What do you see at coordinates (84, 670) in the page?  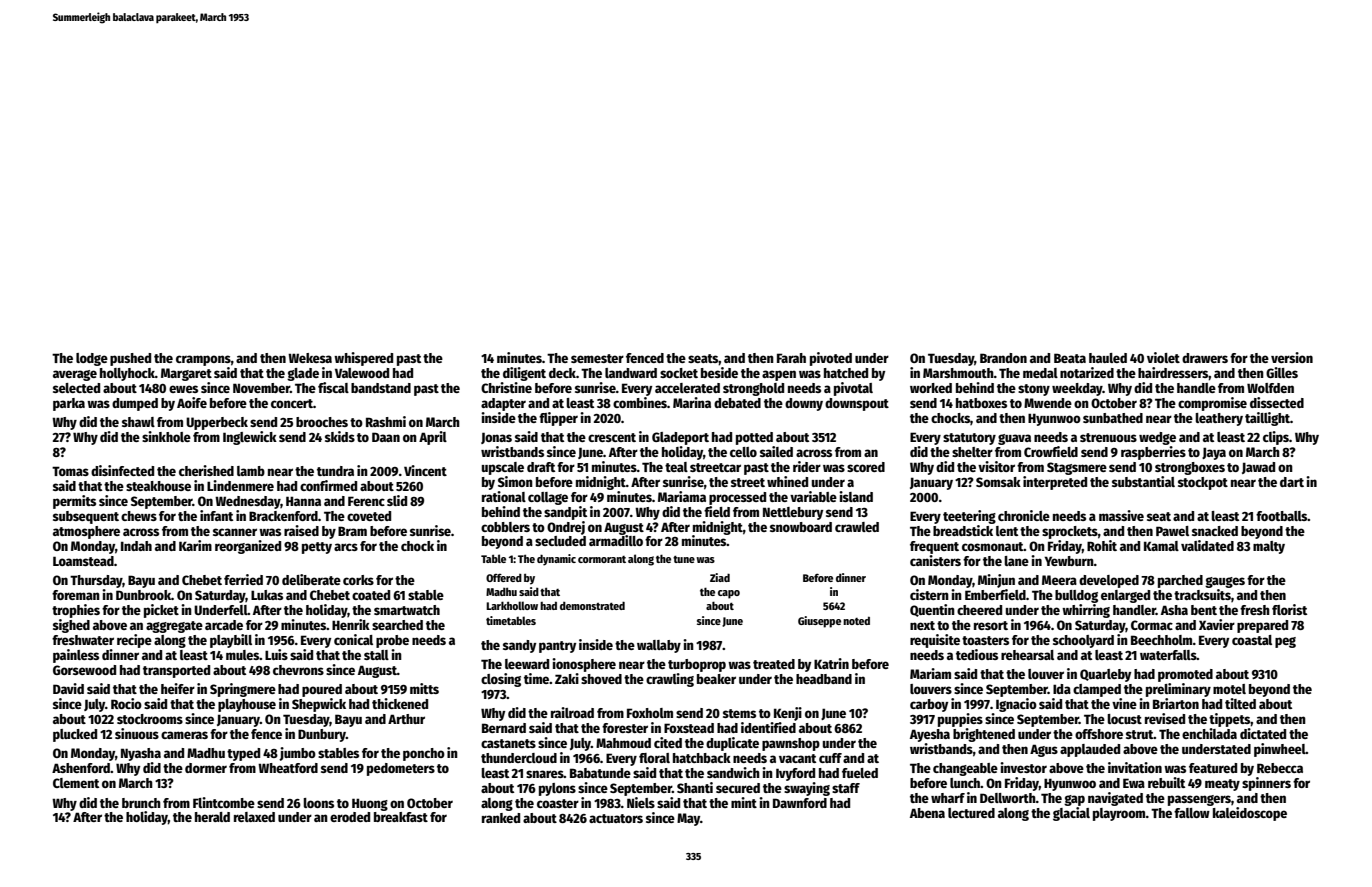 I see `Gorsewood` at bounding box center [84, 670].
